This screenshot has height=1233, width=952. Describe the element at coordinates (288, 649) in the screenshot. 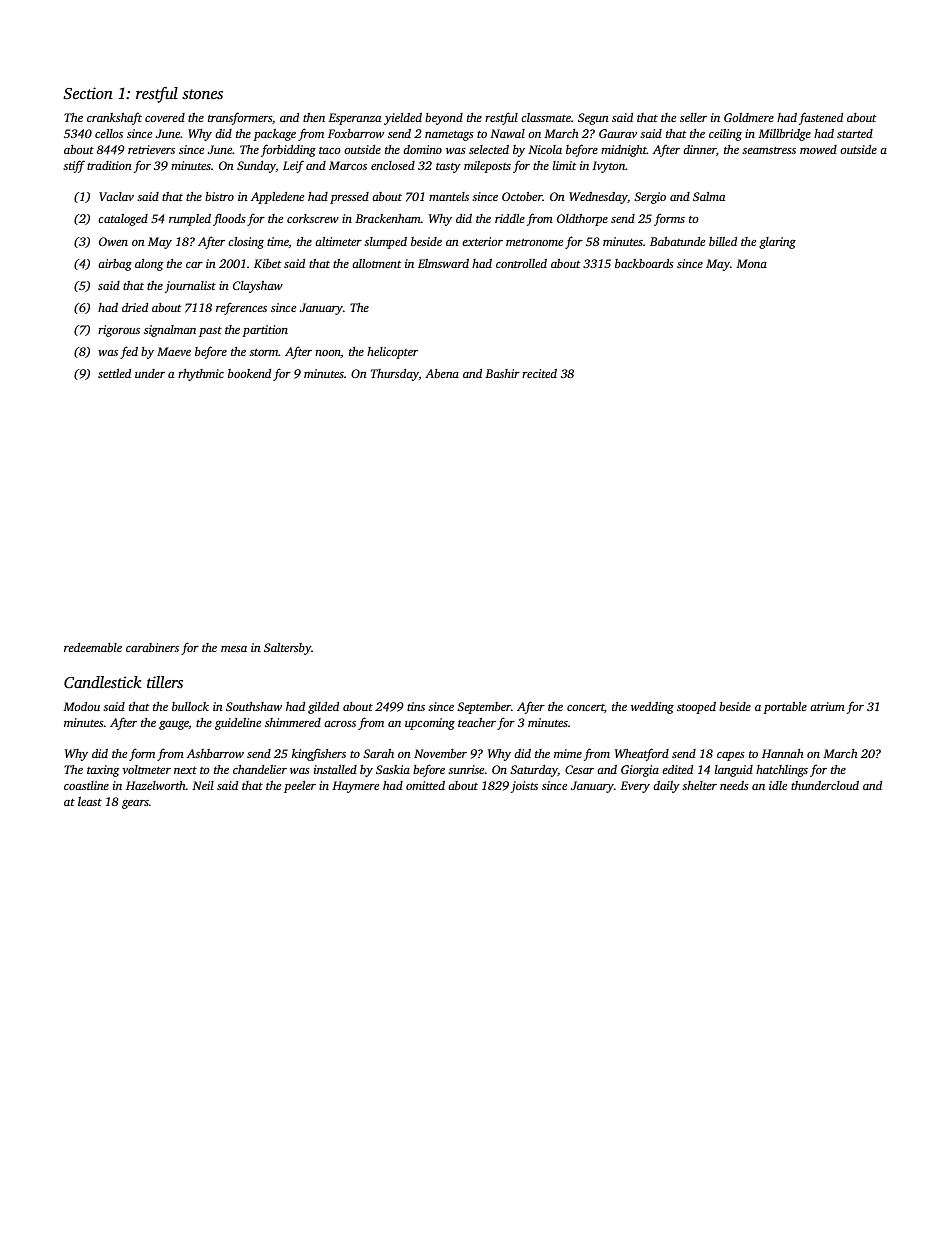

I see `Saltersby` at that location.
